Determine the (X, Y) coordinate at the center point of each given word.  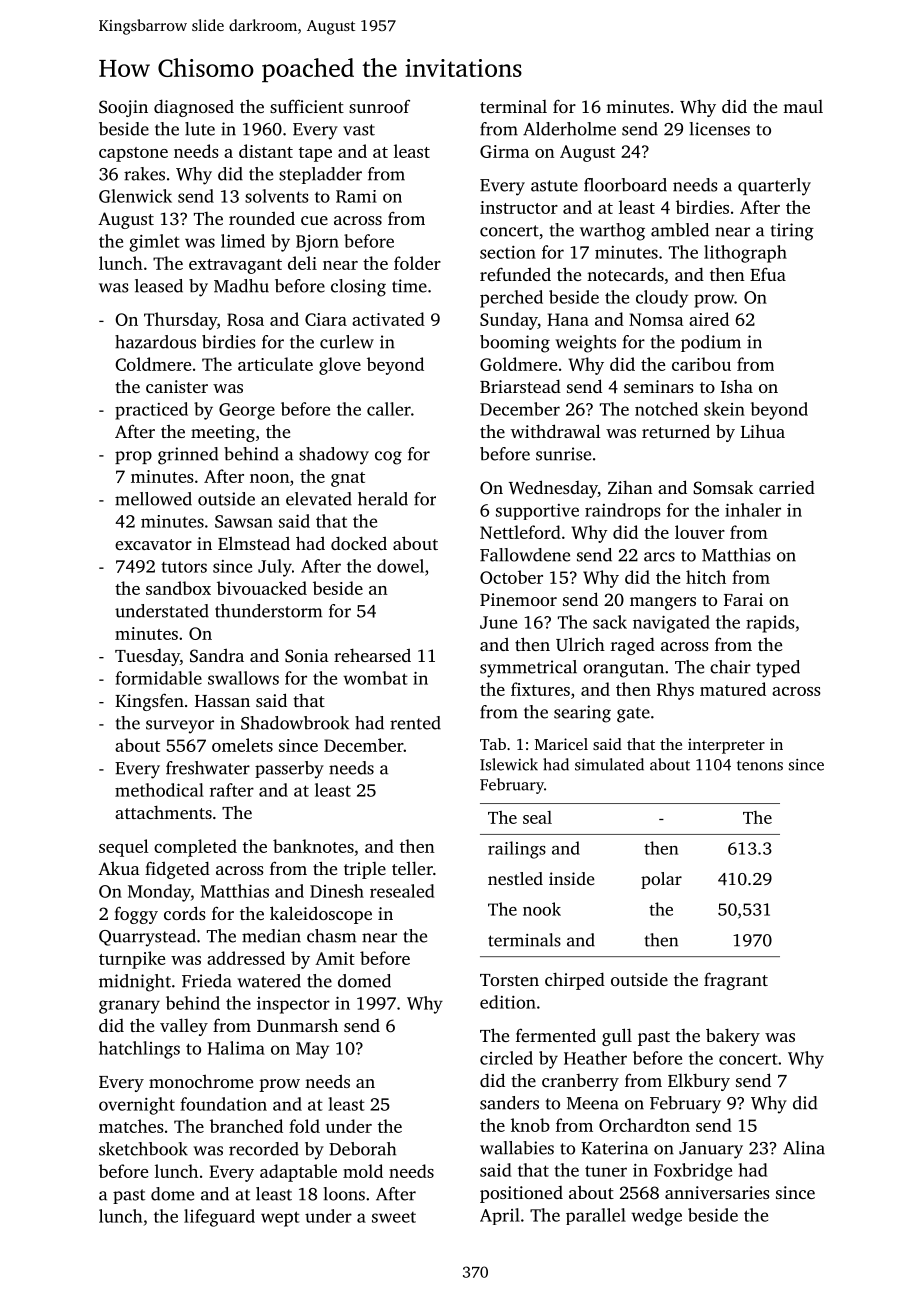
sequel (124, 848)
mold (363, 1171)
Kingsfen (149, 702)
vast (359, 130)
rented (415, 723)
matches (131, 1126)
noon (270, 478)
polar (661, 880)
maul (803, 106)
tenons (760, 765)
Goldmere (518, 364)
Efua (768, 274)
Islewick (509, 764)
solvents (276, 196)
